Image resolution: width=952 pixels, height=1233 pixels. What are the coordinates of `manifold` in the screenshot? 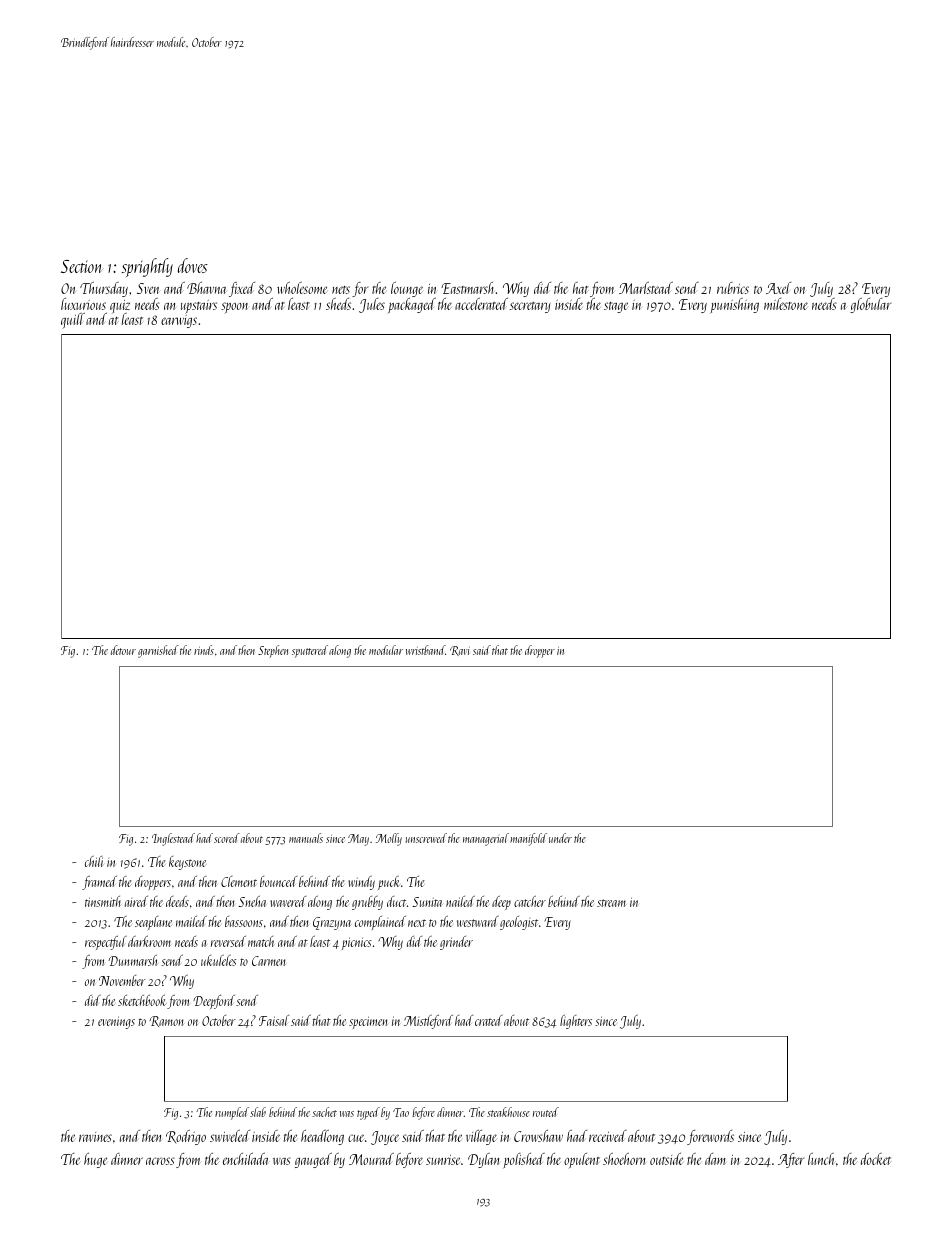 It's located at (528, 839).
